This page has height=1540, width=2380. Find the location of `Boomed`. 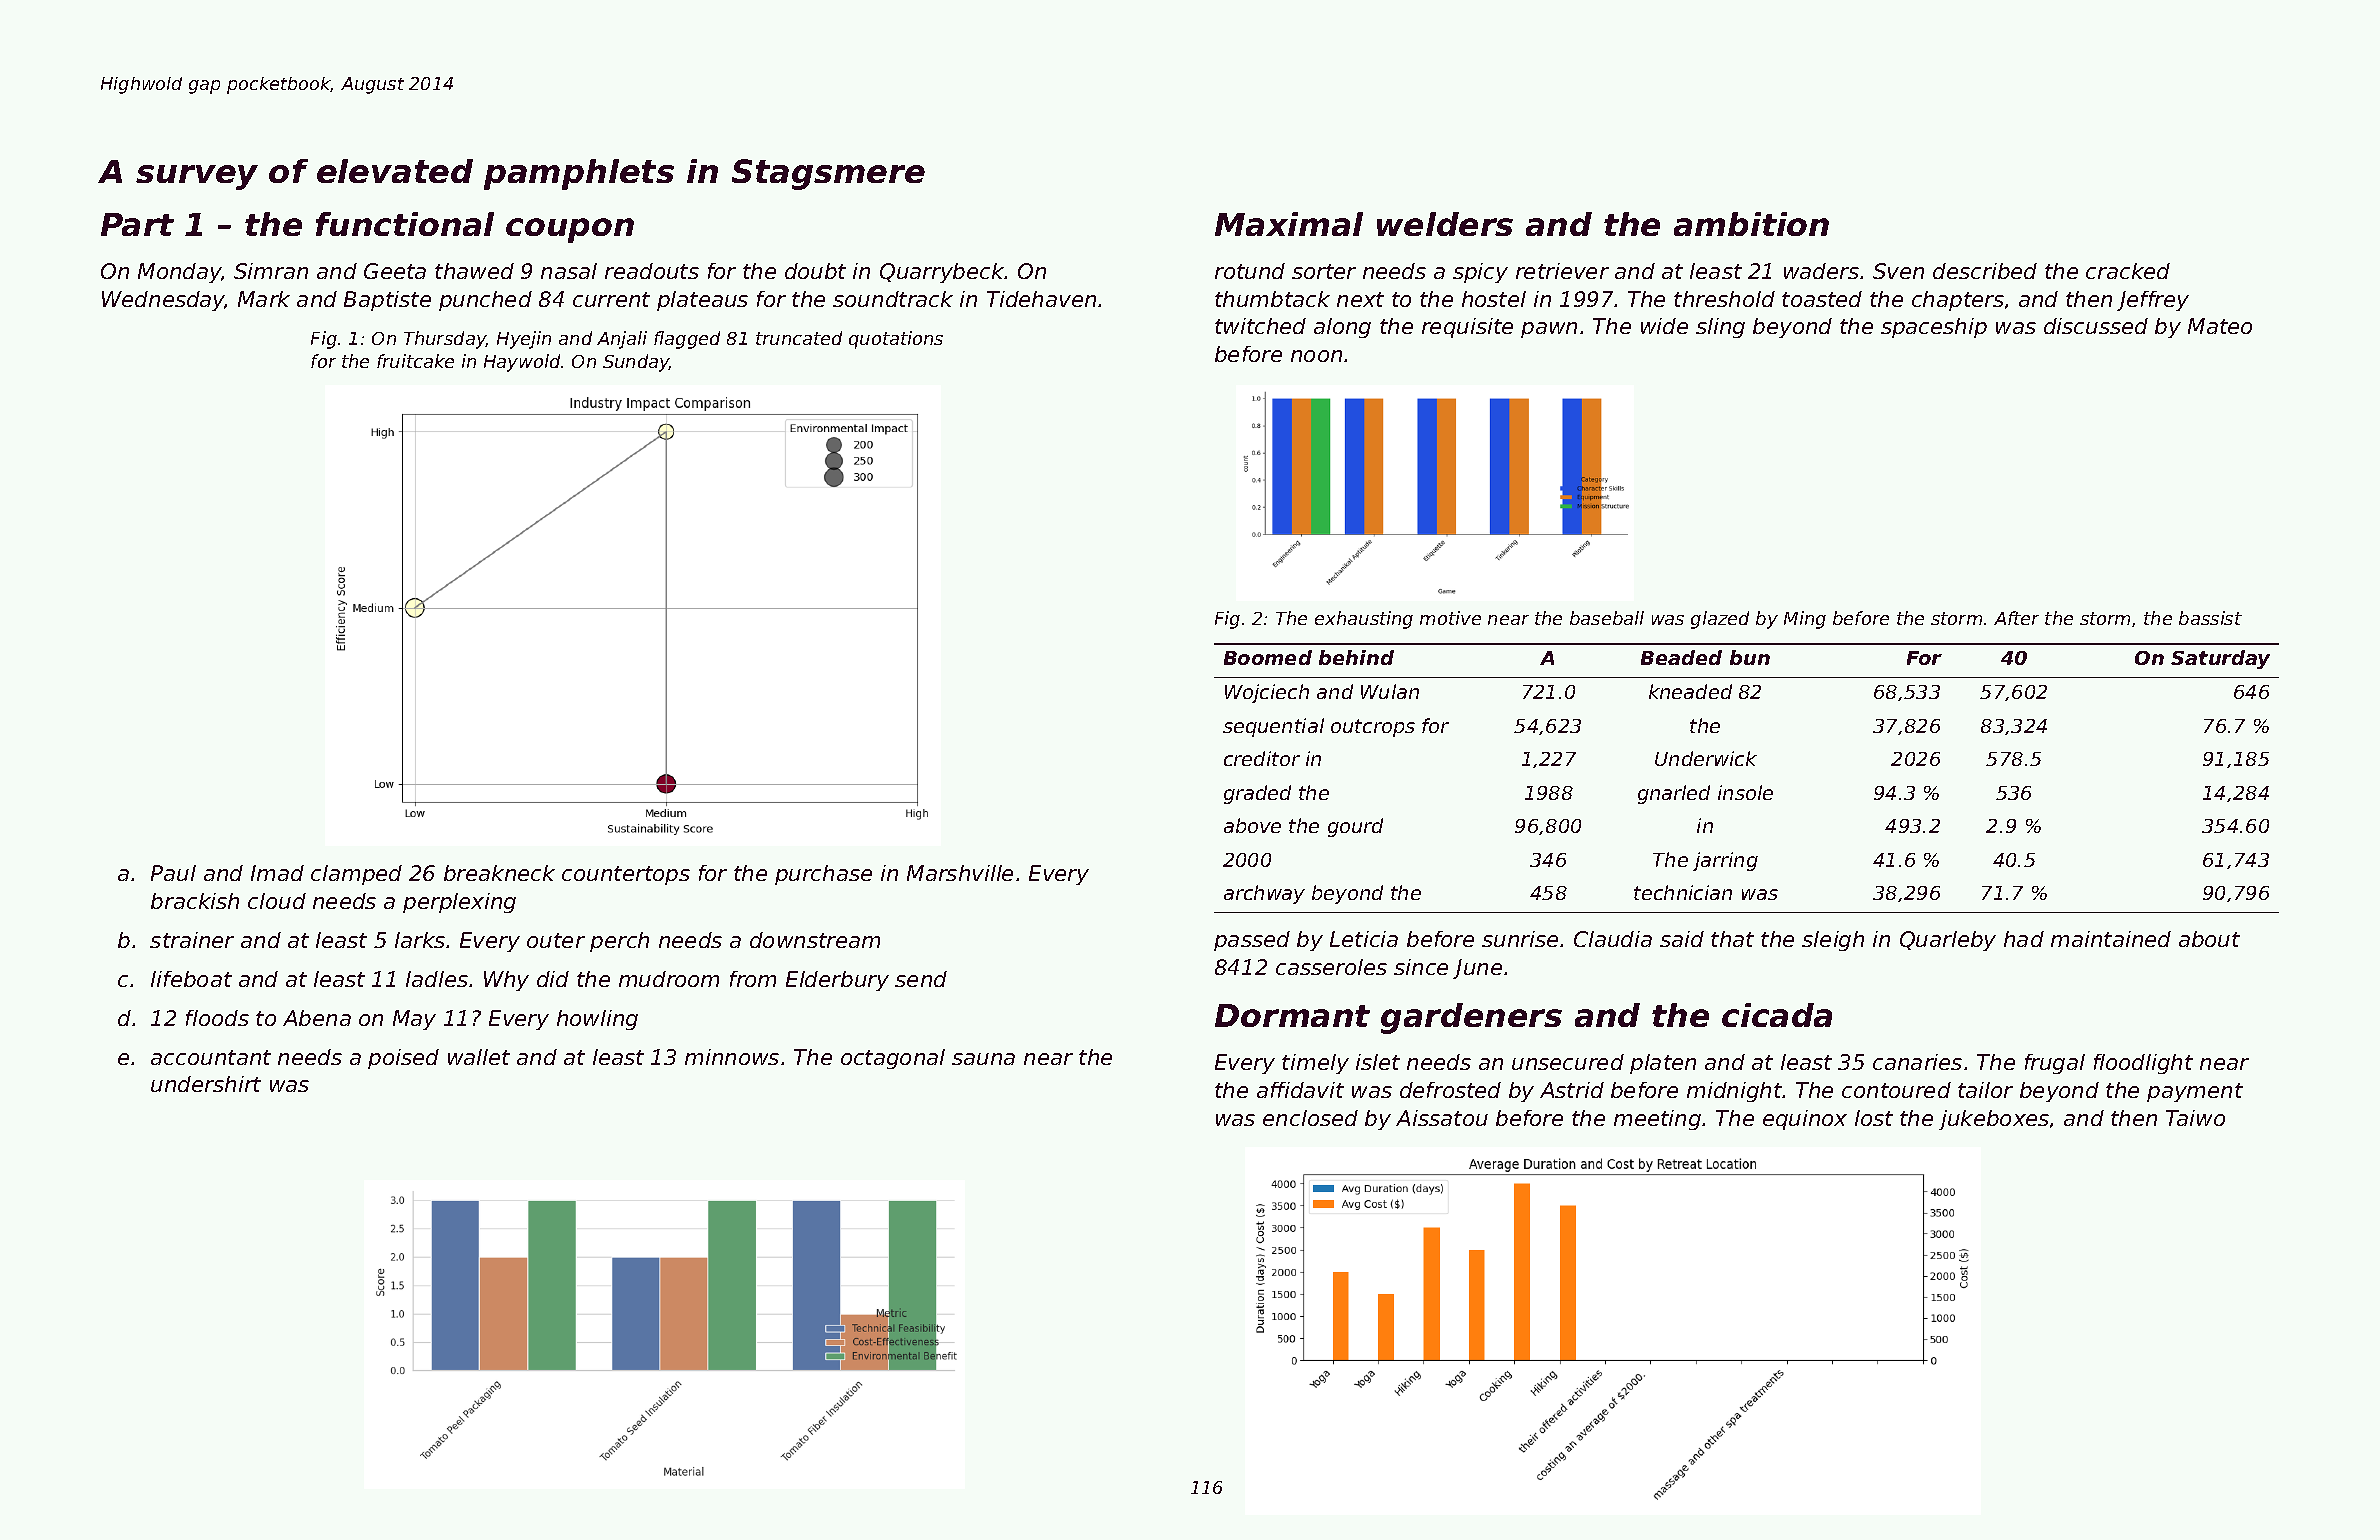

Boomed is located at coordinates (1268, 657).
